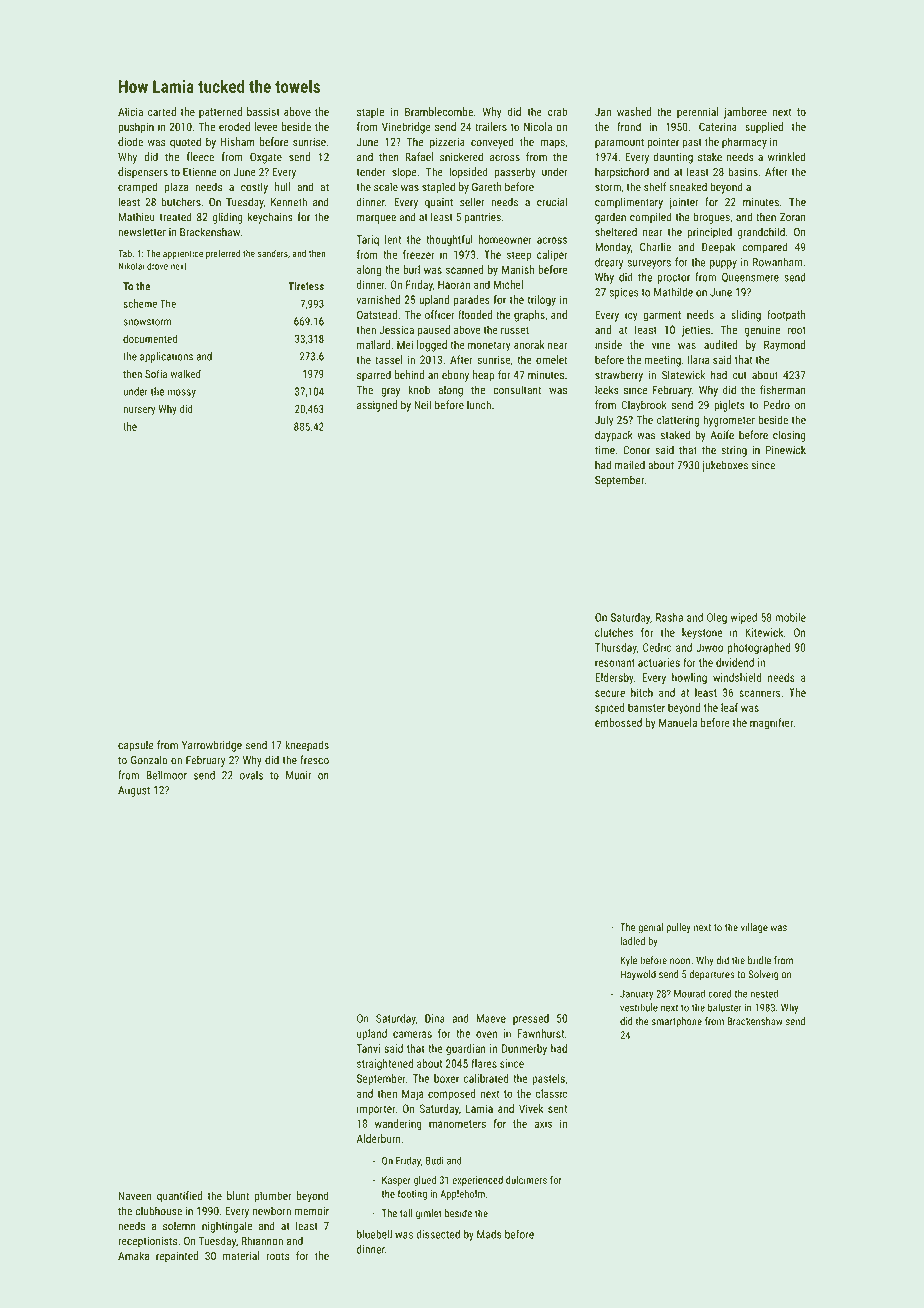 Image resolution: width=924 pixels, height=1308 pixels. What do you see at coordinates (618, 722) in the screenshot?
I see `embossed` at bounding box center [618, 722].
